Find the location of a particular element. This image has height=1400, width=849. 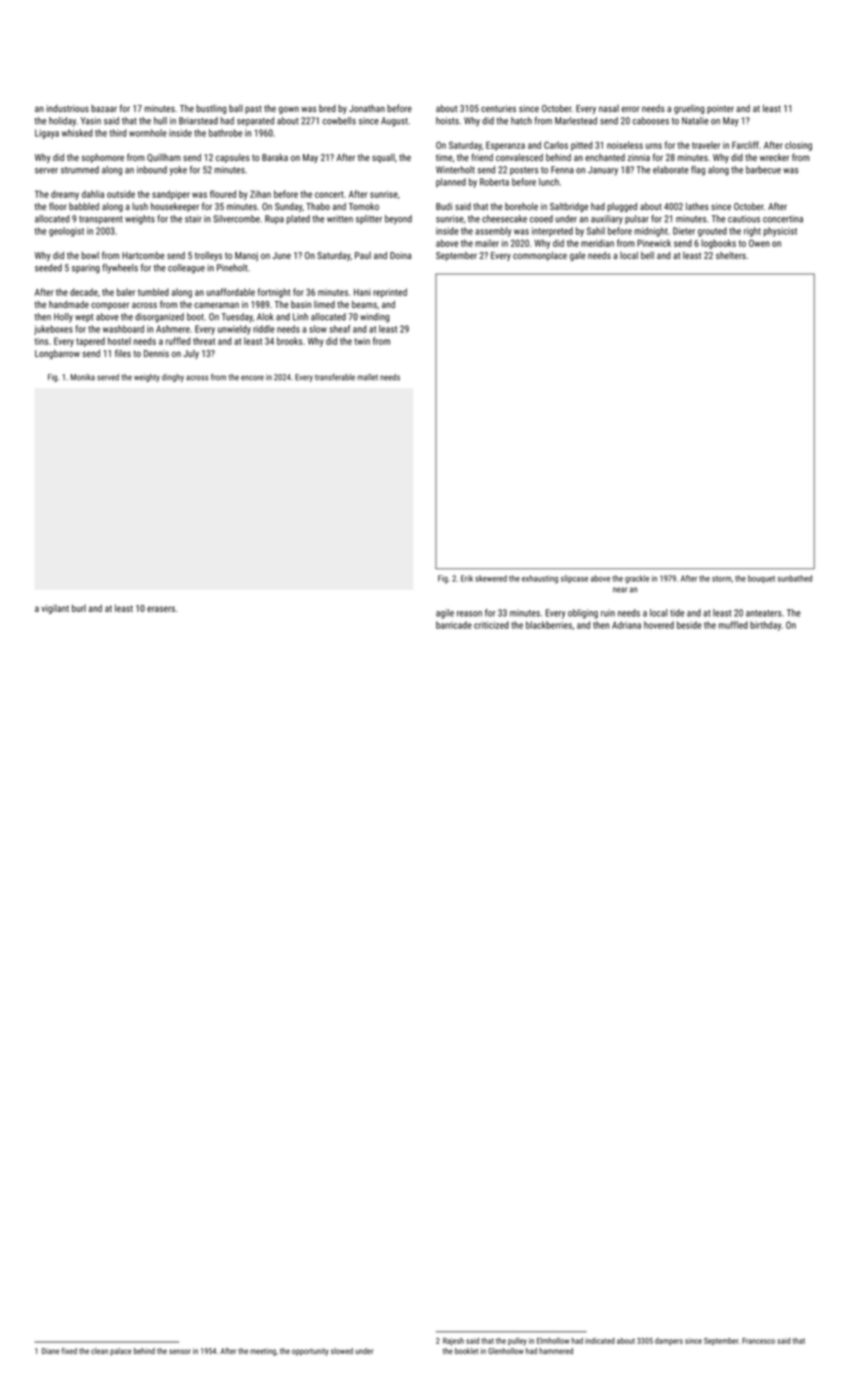

transferable is located at coordinates (335, 377).
